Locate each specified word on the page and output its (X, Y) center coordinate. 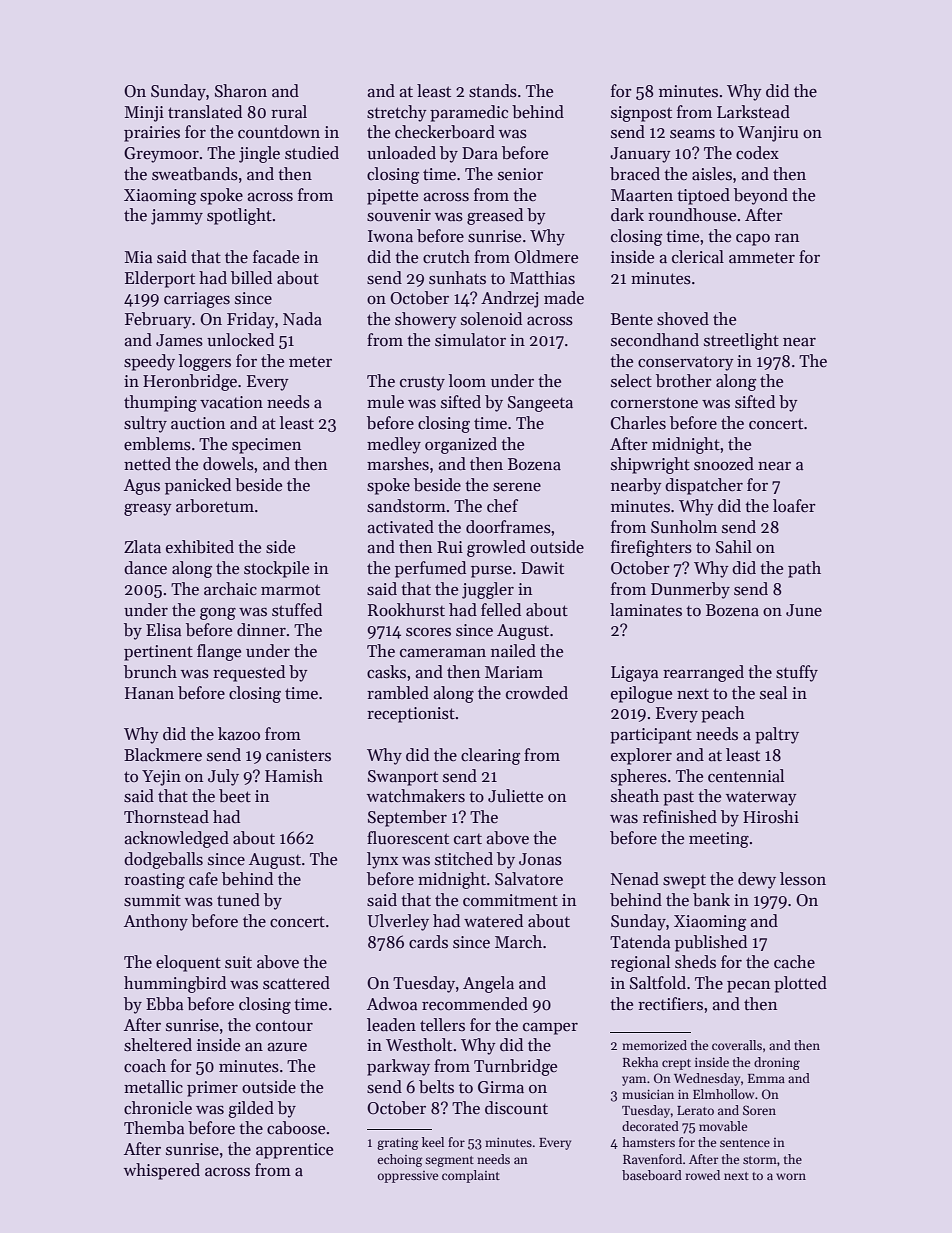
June (804, 610)
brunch (150, 672)
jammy (177, 217)
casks (386, 672)
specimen (266, 446)
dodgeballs (163, 860)
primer (212, 1089)
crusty (422, 383)
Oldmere (546, 257)
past (678, 799)
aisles (712, 174)
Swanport (403, 778)
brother (684, 381)
